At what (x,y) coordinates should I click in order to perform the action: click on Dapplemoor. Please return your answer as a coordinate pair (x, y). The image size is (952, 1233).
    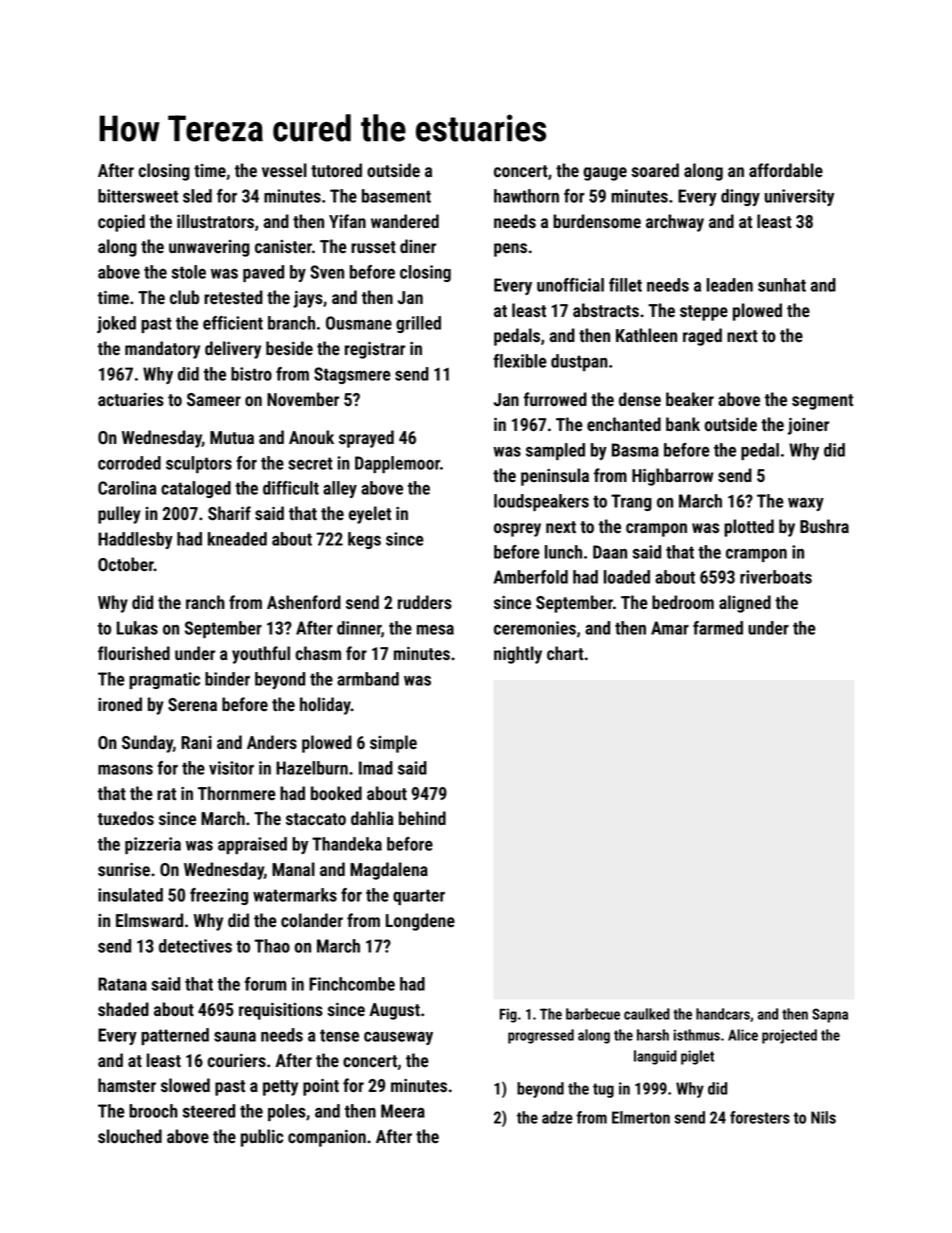
    Looking at the image, I should click on (397, 464).
